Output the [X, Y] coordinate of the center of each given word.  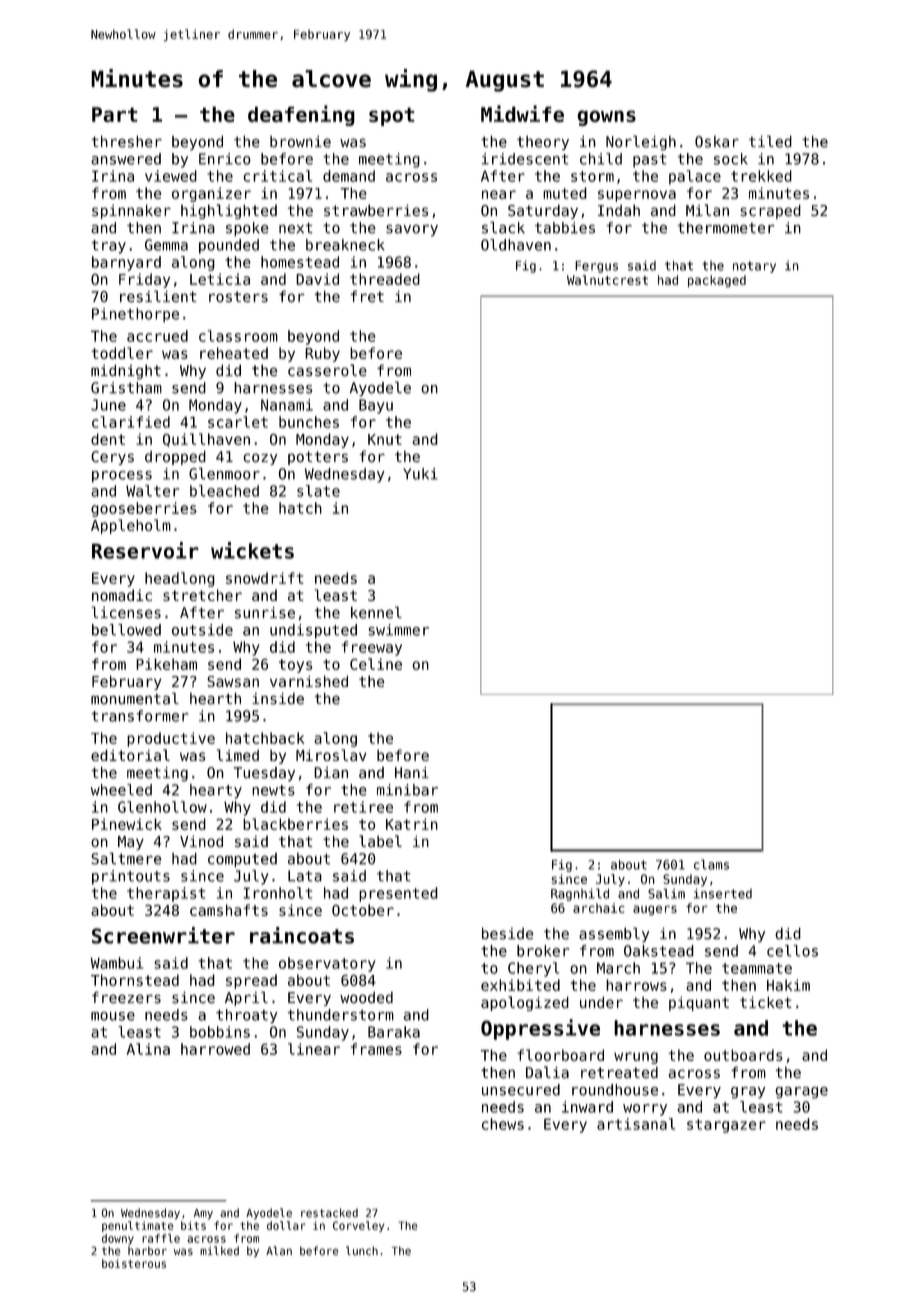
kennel [376, 612]
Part [115, 114]
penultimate [138, 1226]
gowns [606, 118]
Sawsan [233, 681]
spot [392, 116]
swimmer [398, 630]
